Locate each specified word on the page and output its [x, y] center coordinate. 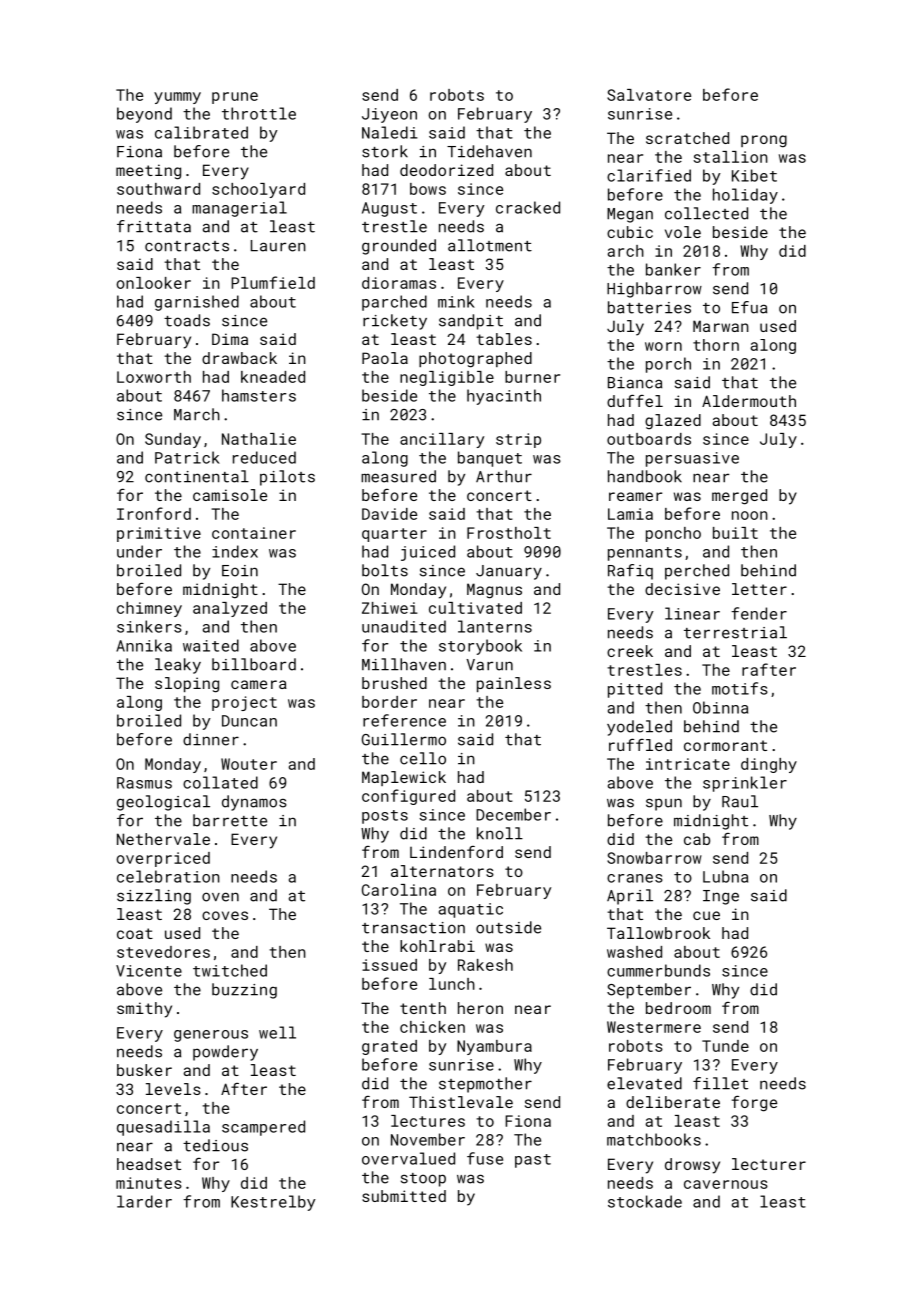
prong [764, 141]
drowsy [692, 1166]
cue [706, 915]
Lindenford [456, 852]
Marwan [721, 326]
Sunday [173, 440]
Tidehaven [489, 151]
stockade [645, 1201]
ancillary [442, 440]
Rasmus [144, 783]
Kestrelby [273, 1203]
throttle [259, 113]
